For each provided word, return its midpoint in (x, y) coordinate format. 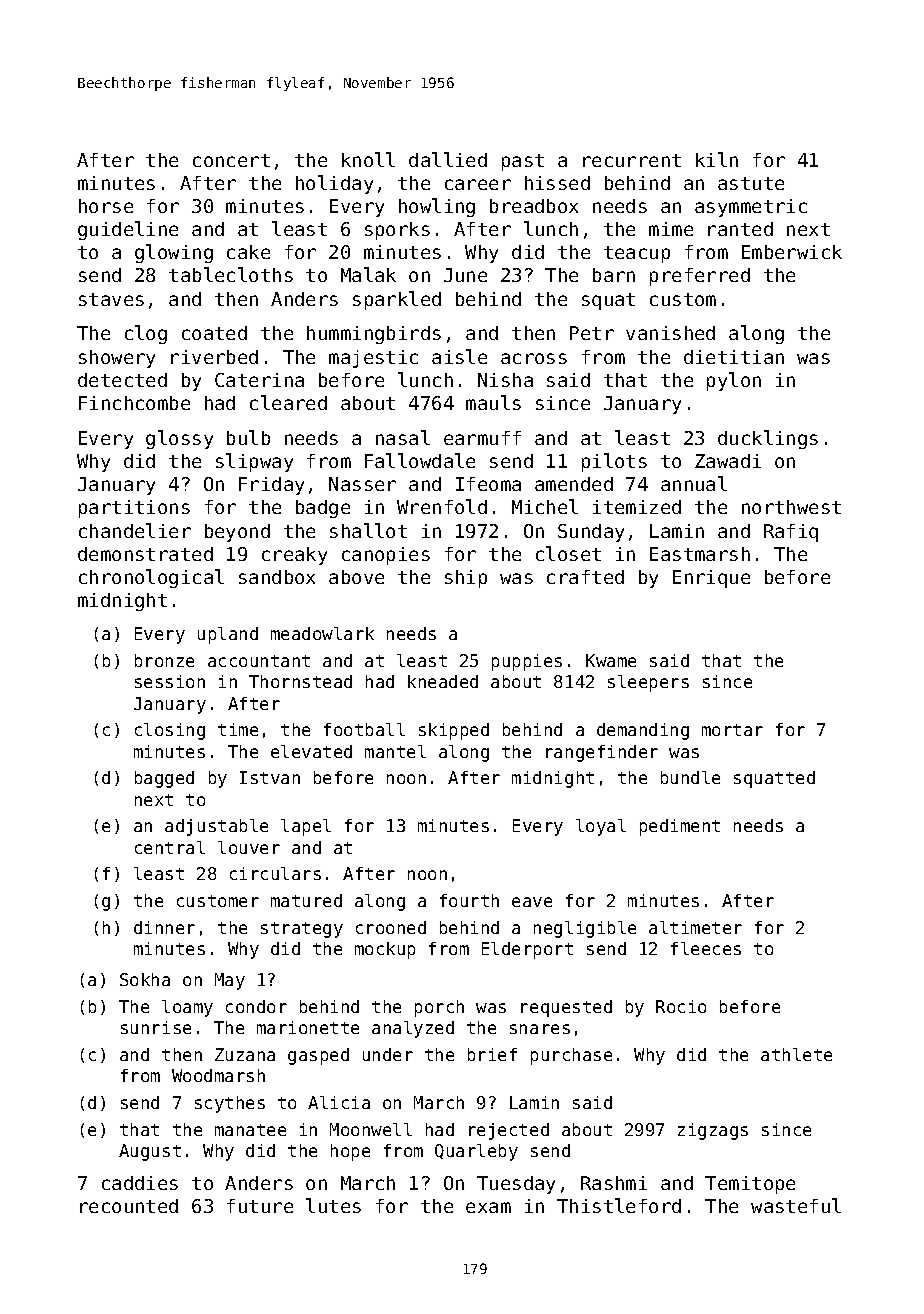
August (150, 1152)
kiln (717, 159)
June (465, 275)
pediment (680, 827)
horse (106, 206)
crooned (391, 927)
